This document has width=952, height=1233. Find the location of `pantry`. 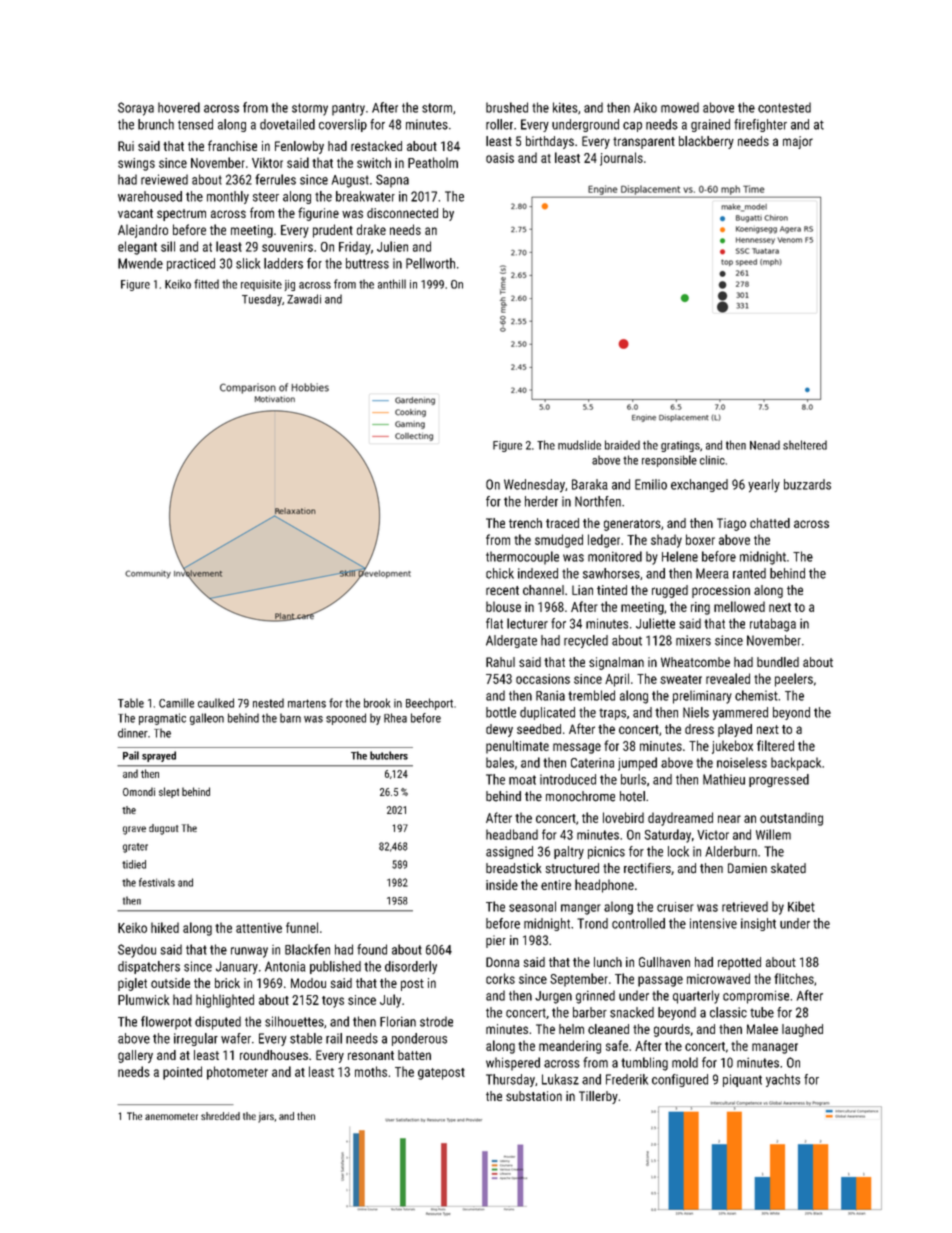

pantry is located at coordinates (348, 109).
